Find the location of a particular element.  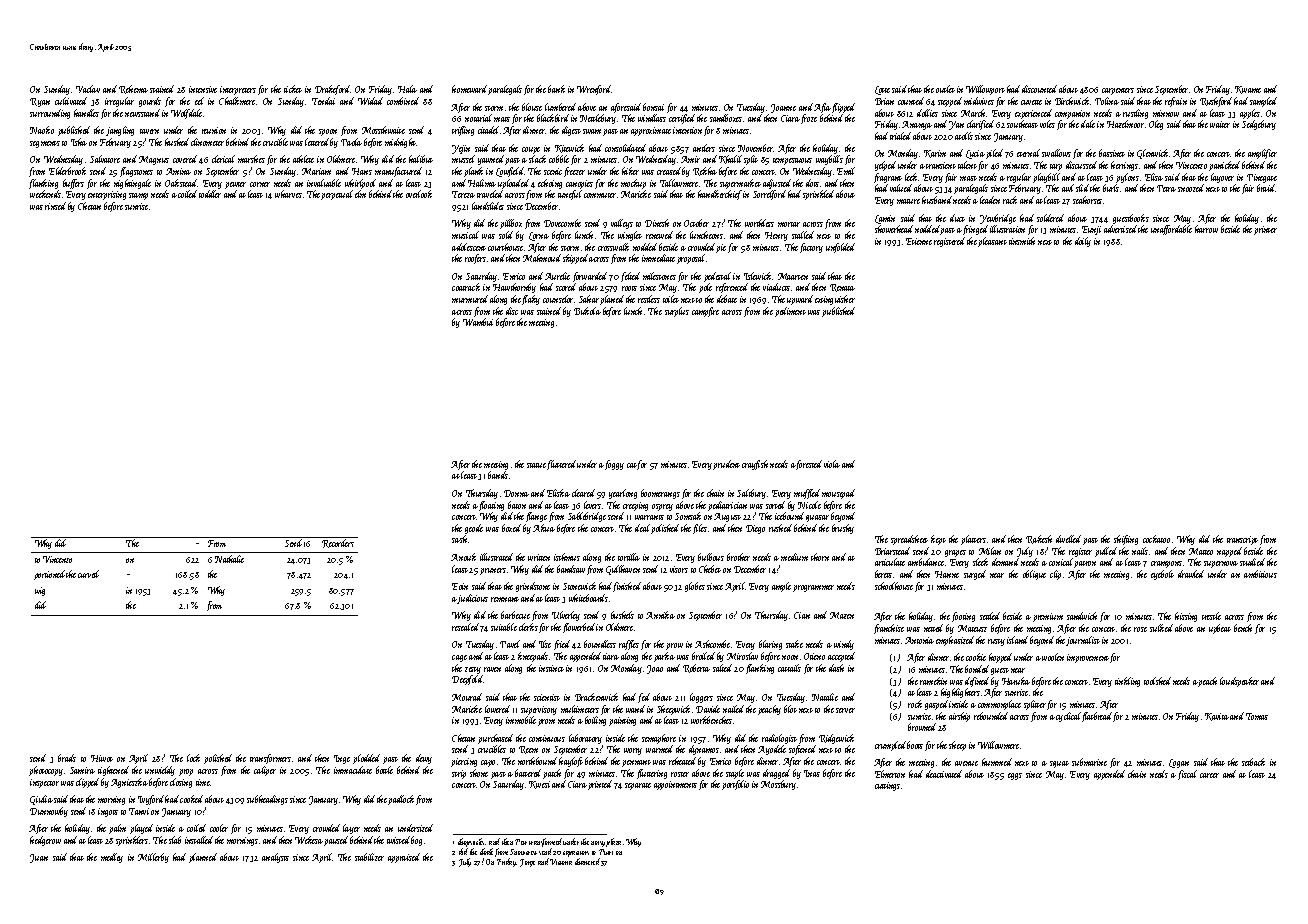

Vaclav is located at coordinates (88, 89).
